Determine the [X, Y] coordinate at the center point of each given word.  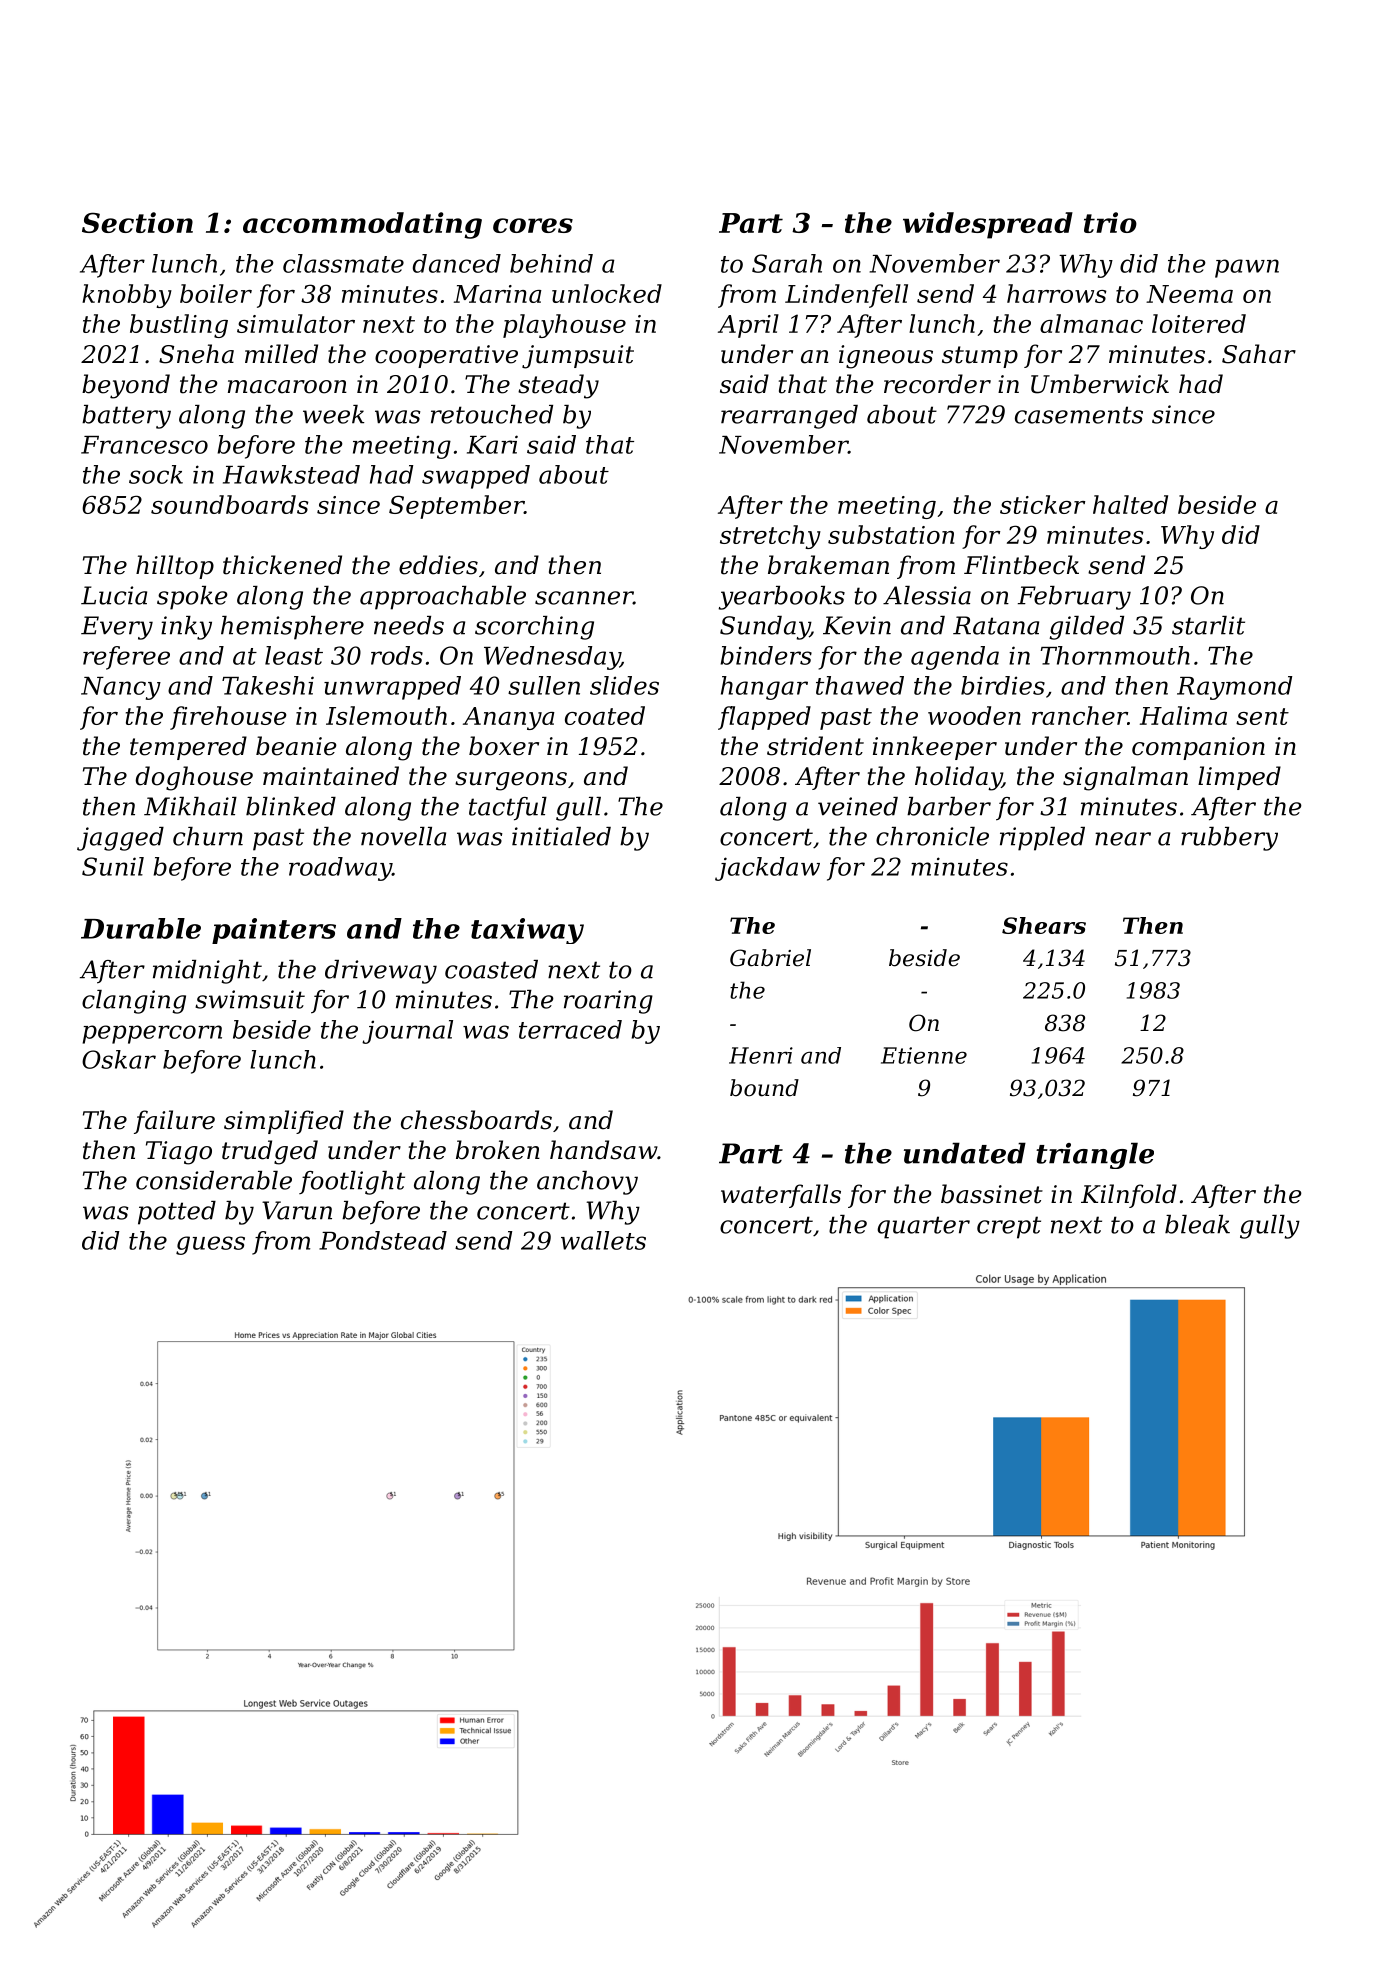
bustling [179, 326]
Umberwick [1100, 384]
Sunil [113, 866]
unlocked [607, 293]
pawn [1247, 268]
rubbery [1229, 839]
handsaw [603, 1150]
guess [210, 1245]
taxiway [527, 931]
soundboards [230, 504]
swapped [476, 477]
